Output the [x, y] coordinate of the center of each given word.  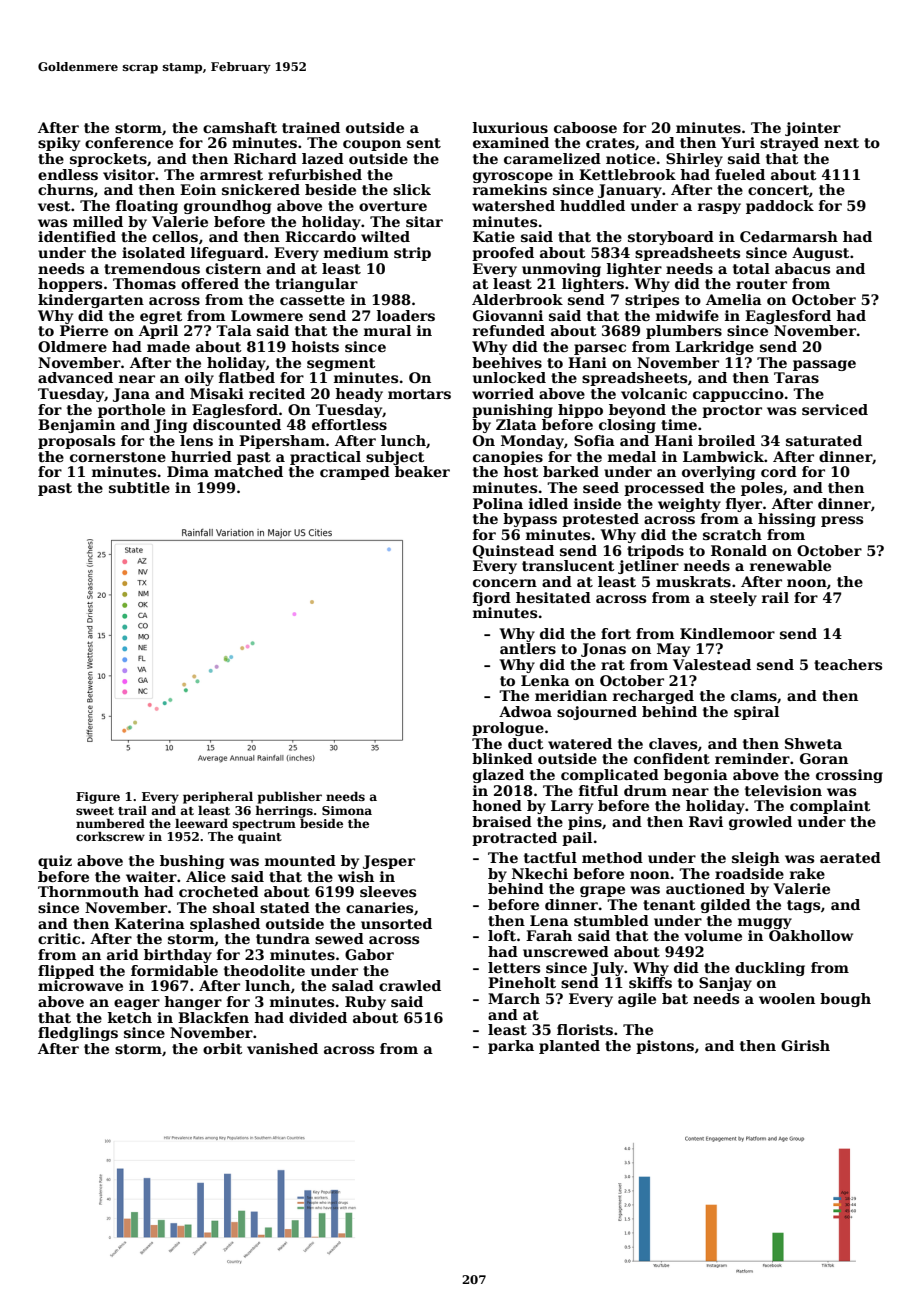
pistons [665, 1047]
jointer [813, 129]
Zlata [516, 424]
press [842, 521]
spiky [59, 144]
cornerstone [118, 457]
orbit [223, 1048]
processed [664, 489]
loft [502, 935]
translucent [568, 565]
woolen [787, 998]
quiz [55, 862]
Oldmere [72, 346]
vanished [282, 1048]
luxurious [510, 127]
